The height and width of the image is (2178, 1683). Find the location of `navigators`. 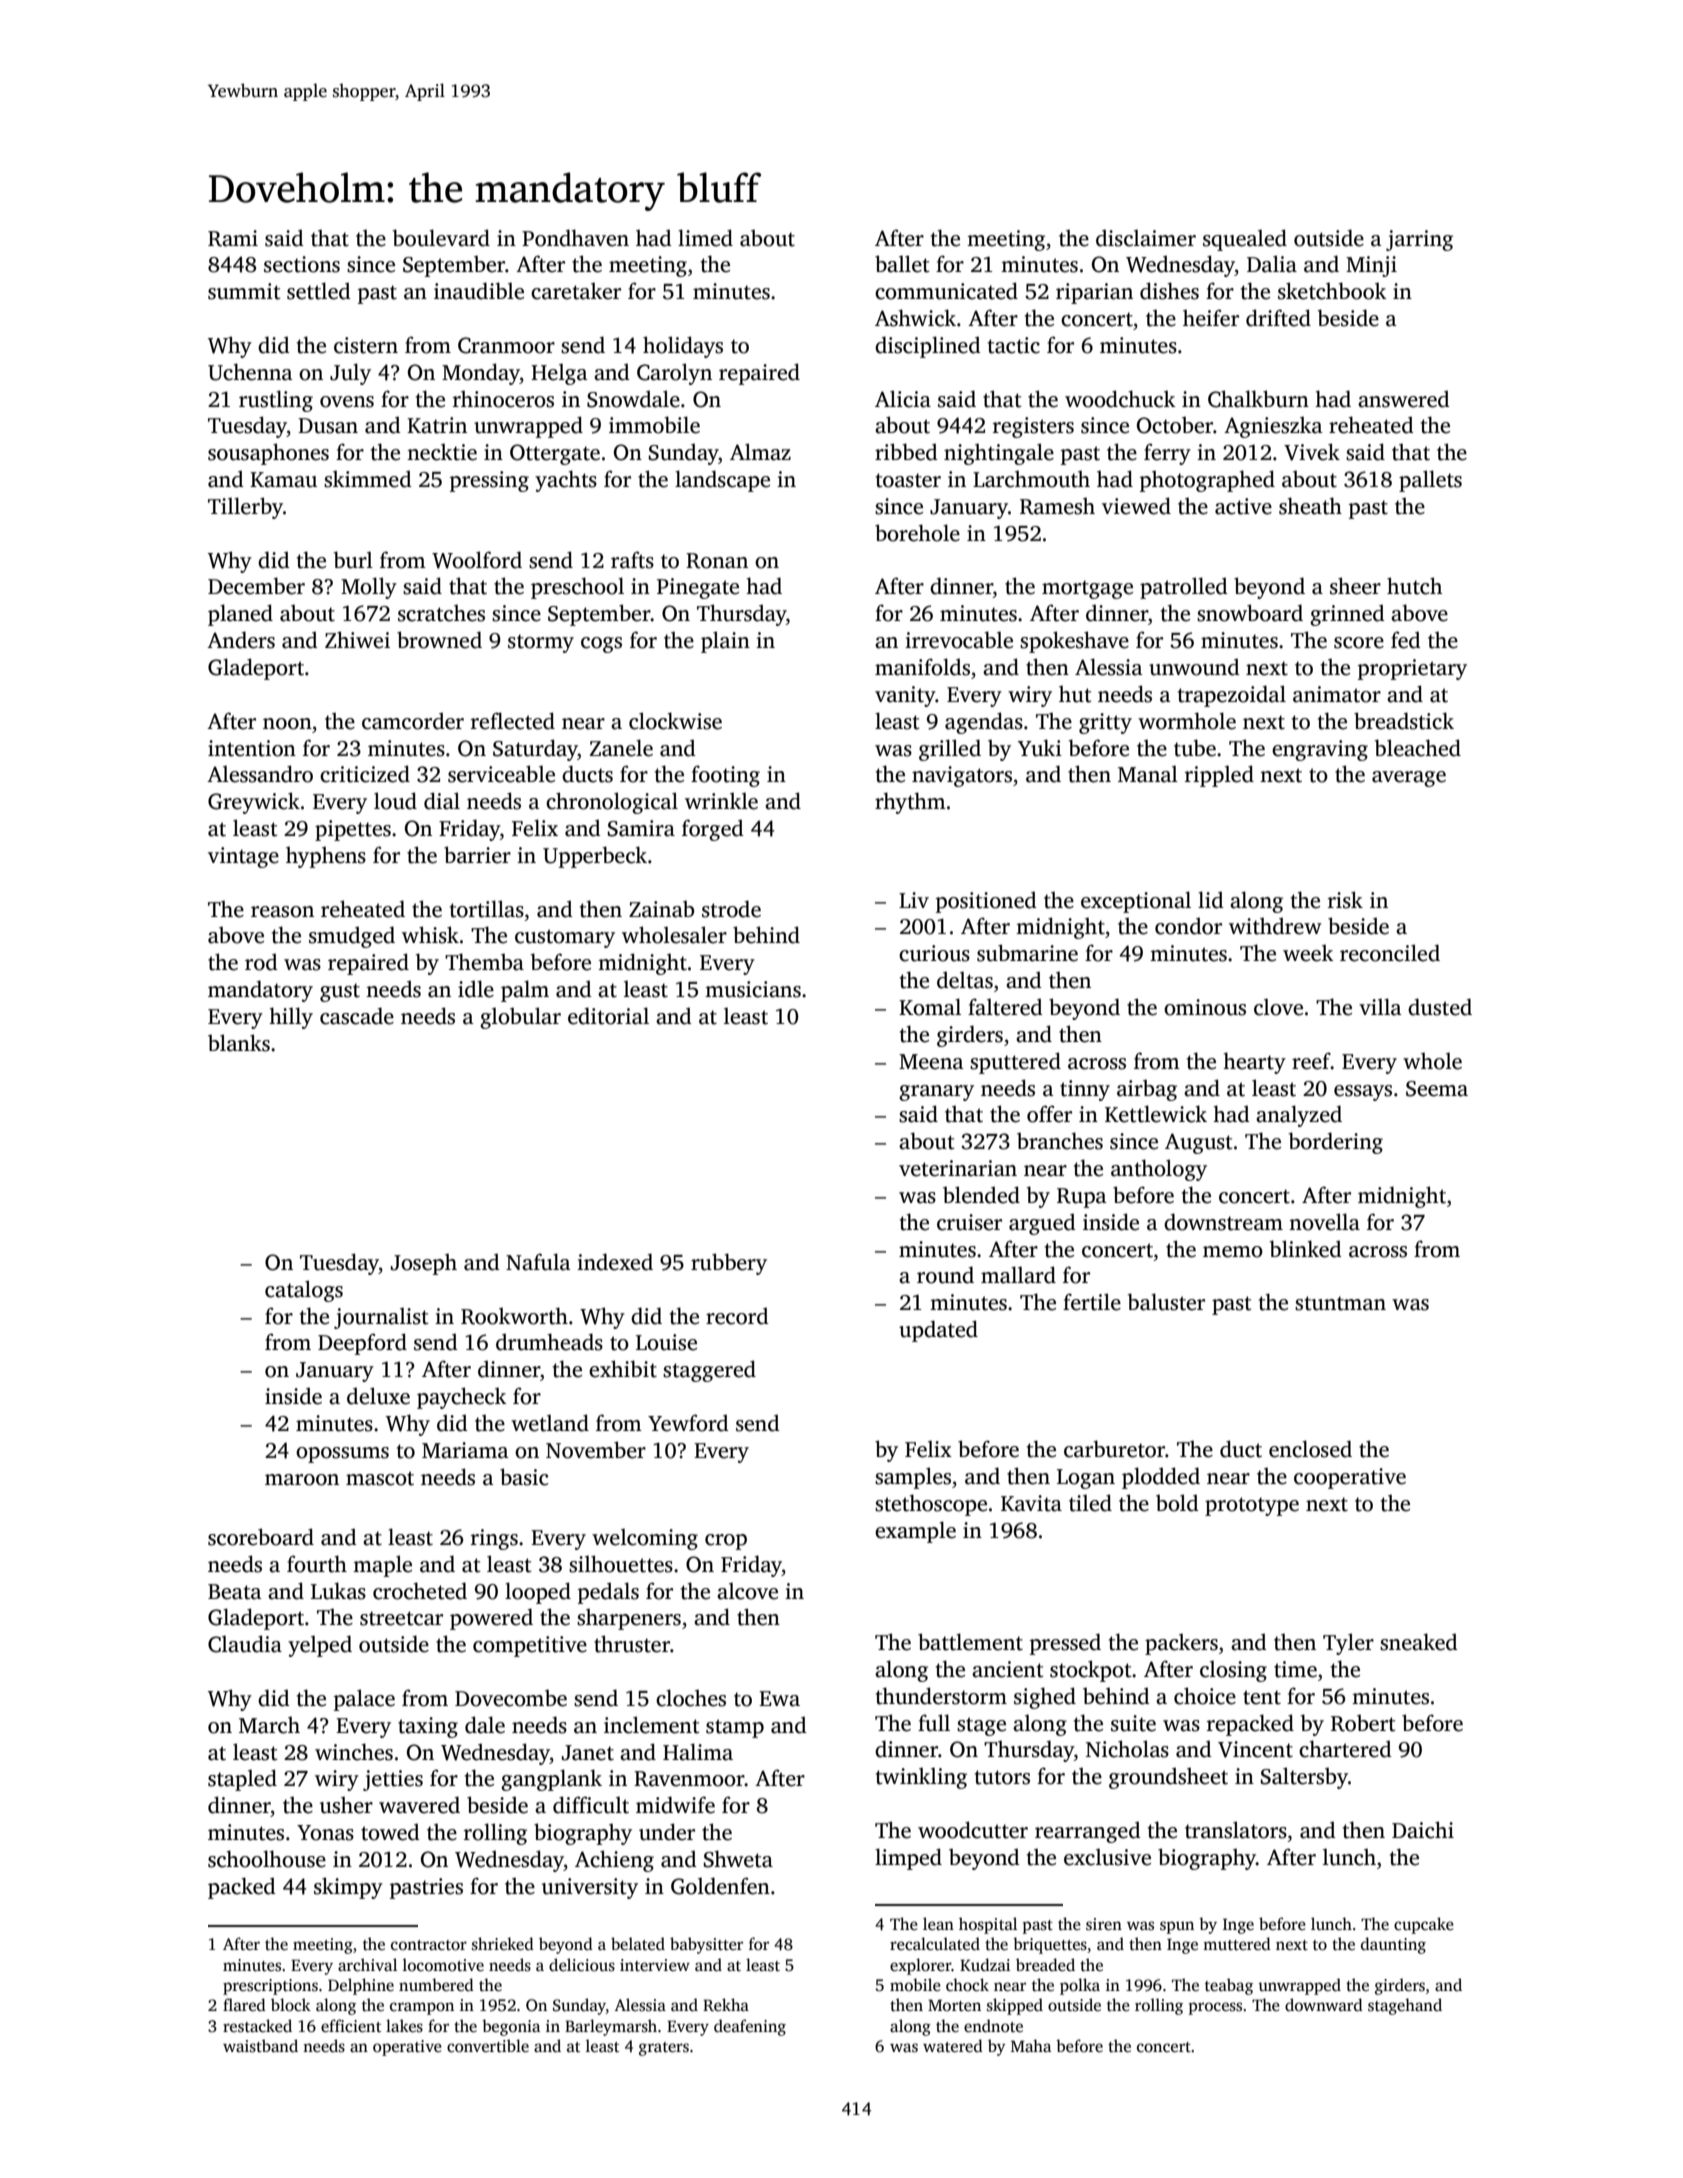

navigators is located at coordinates (962, 776).
